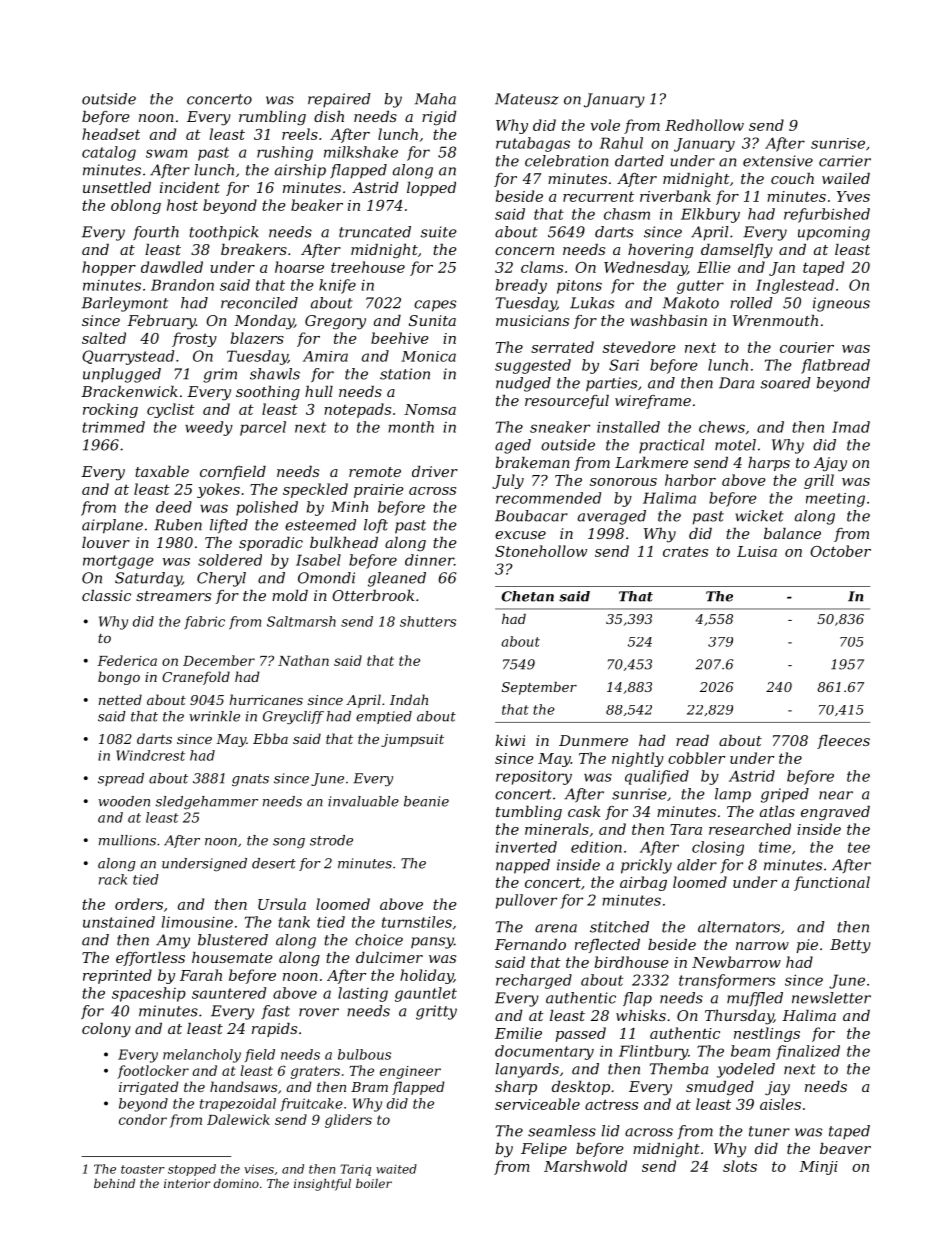 This page has width=952, height=1233. I want to click on Dunmere, so click(593, 740).
